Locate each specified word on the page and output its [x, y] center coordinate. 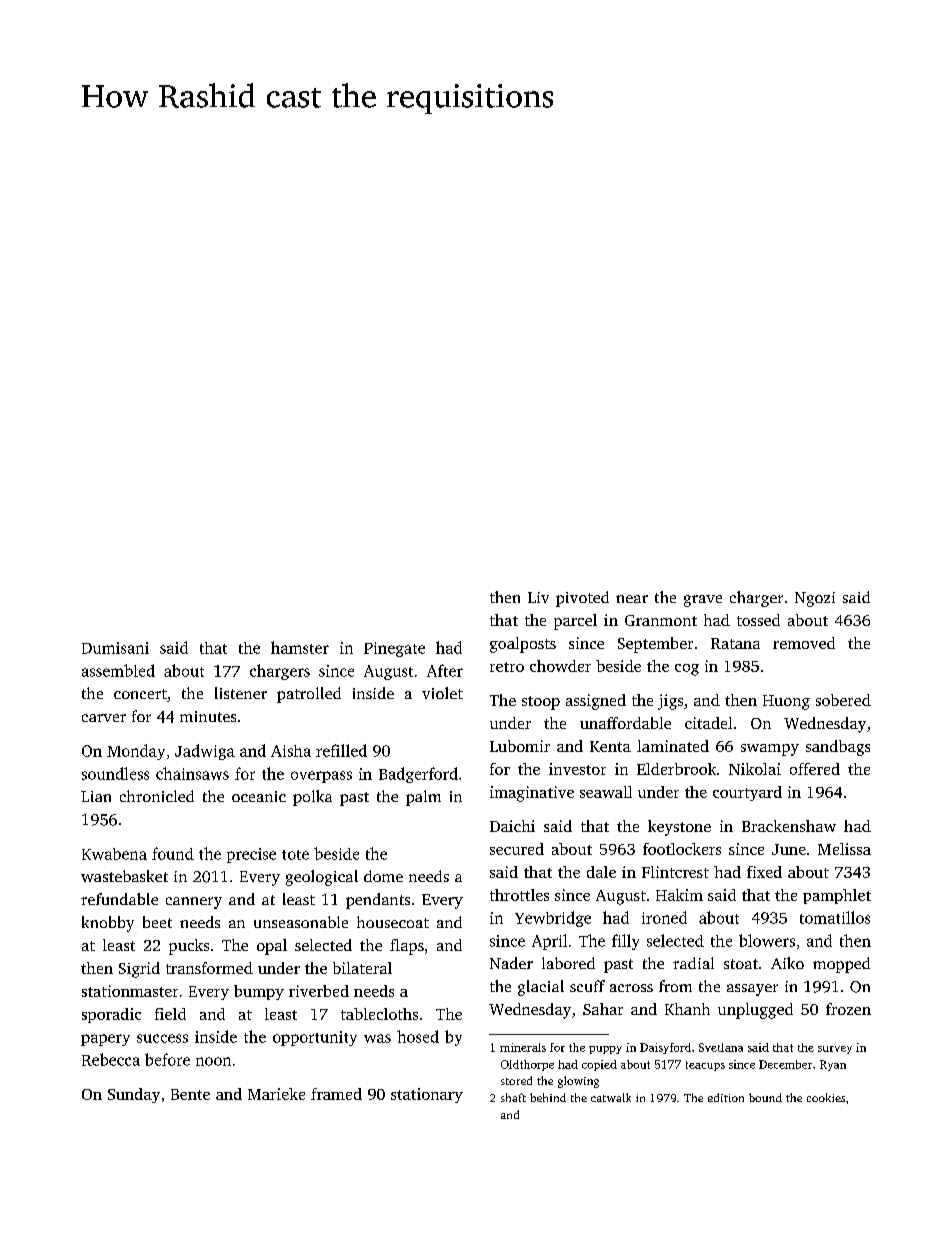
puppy [605, 1050]
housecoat [393, 922]
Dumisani [115, 648]
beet [157, 922]
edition [726, 1097]
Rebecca [111, 1059]
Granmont [661, 620]
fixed [764, 872]
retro [507, 667]
